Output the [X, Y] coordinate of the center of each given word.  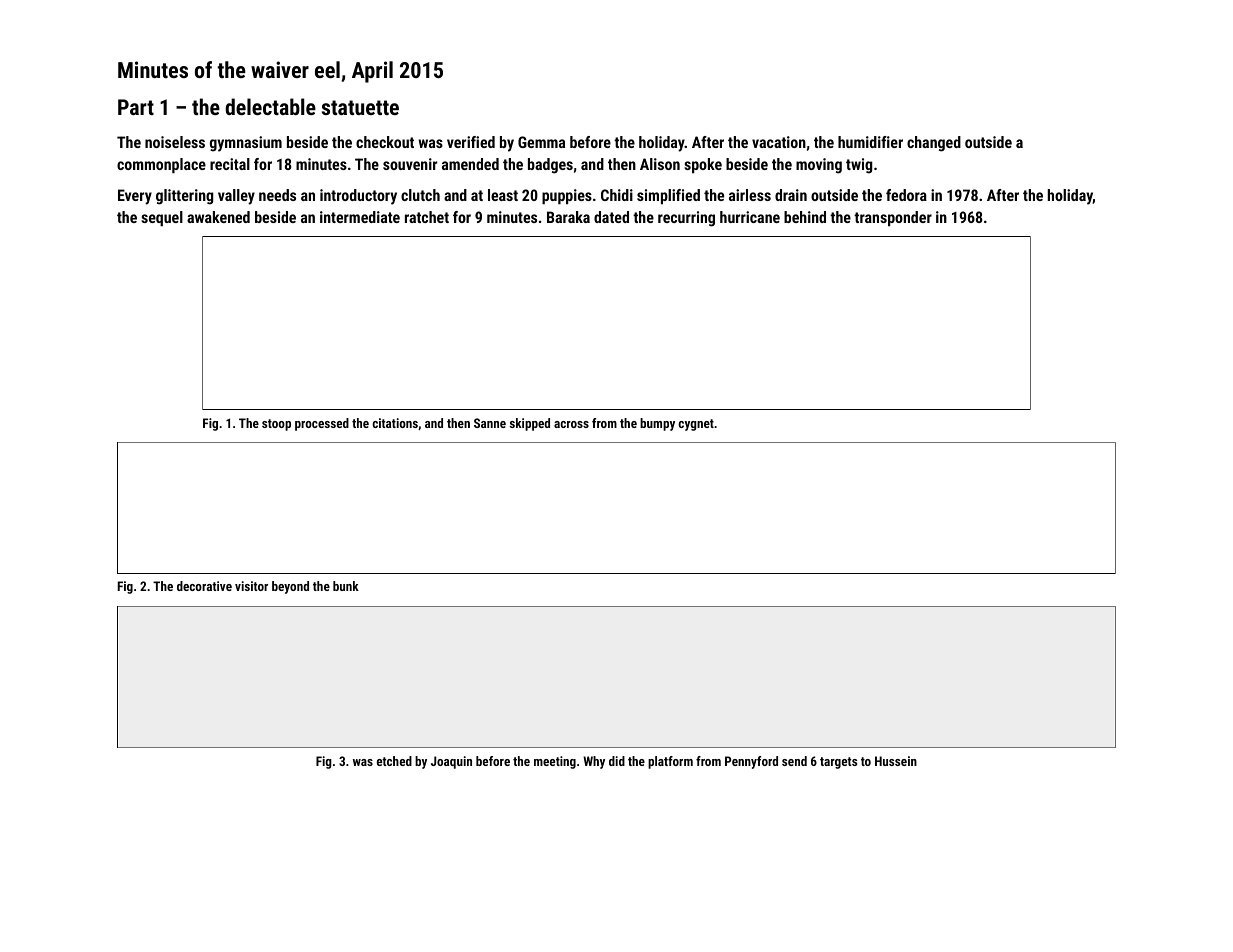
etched [394, 761]
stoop [276, 425]
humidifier [870, 142]
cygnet [696, 425]
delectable [270, 106]
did [617, 761]
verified [471, 142]
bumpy [657, 424]
